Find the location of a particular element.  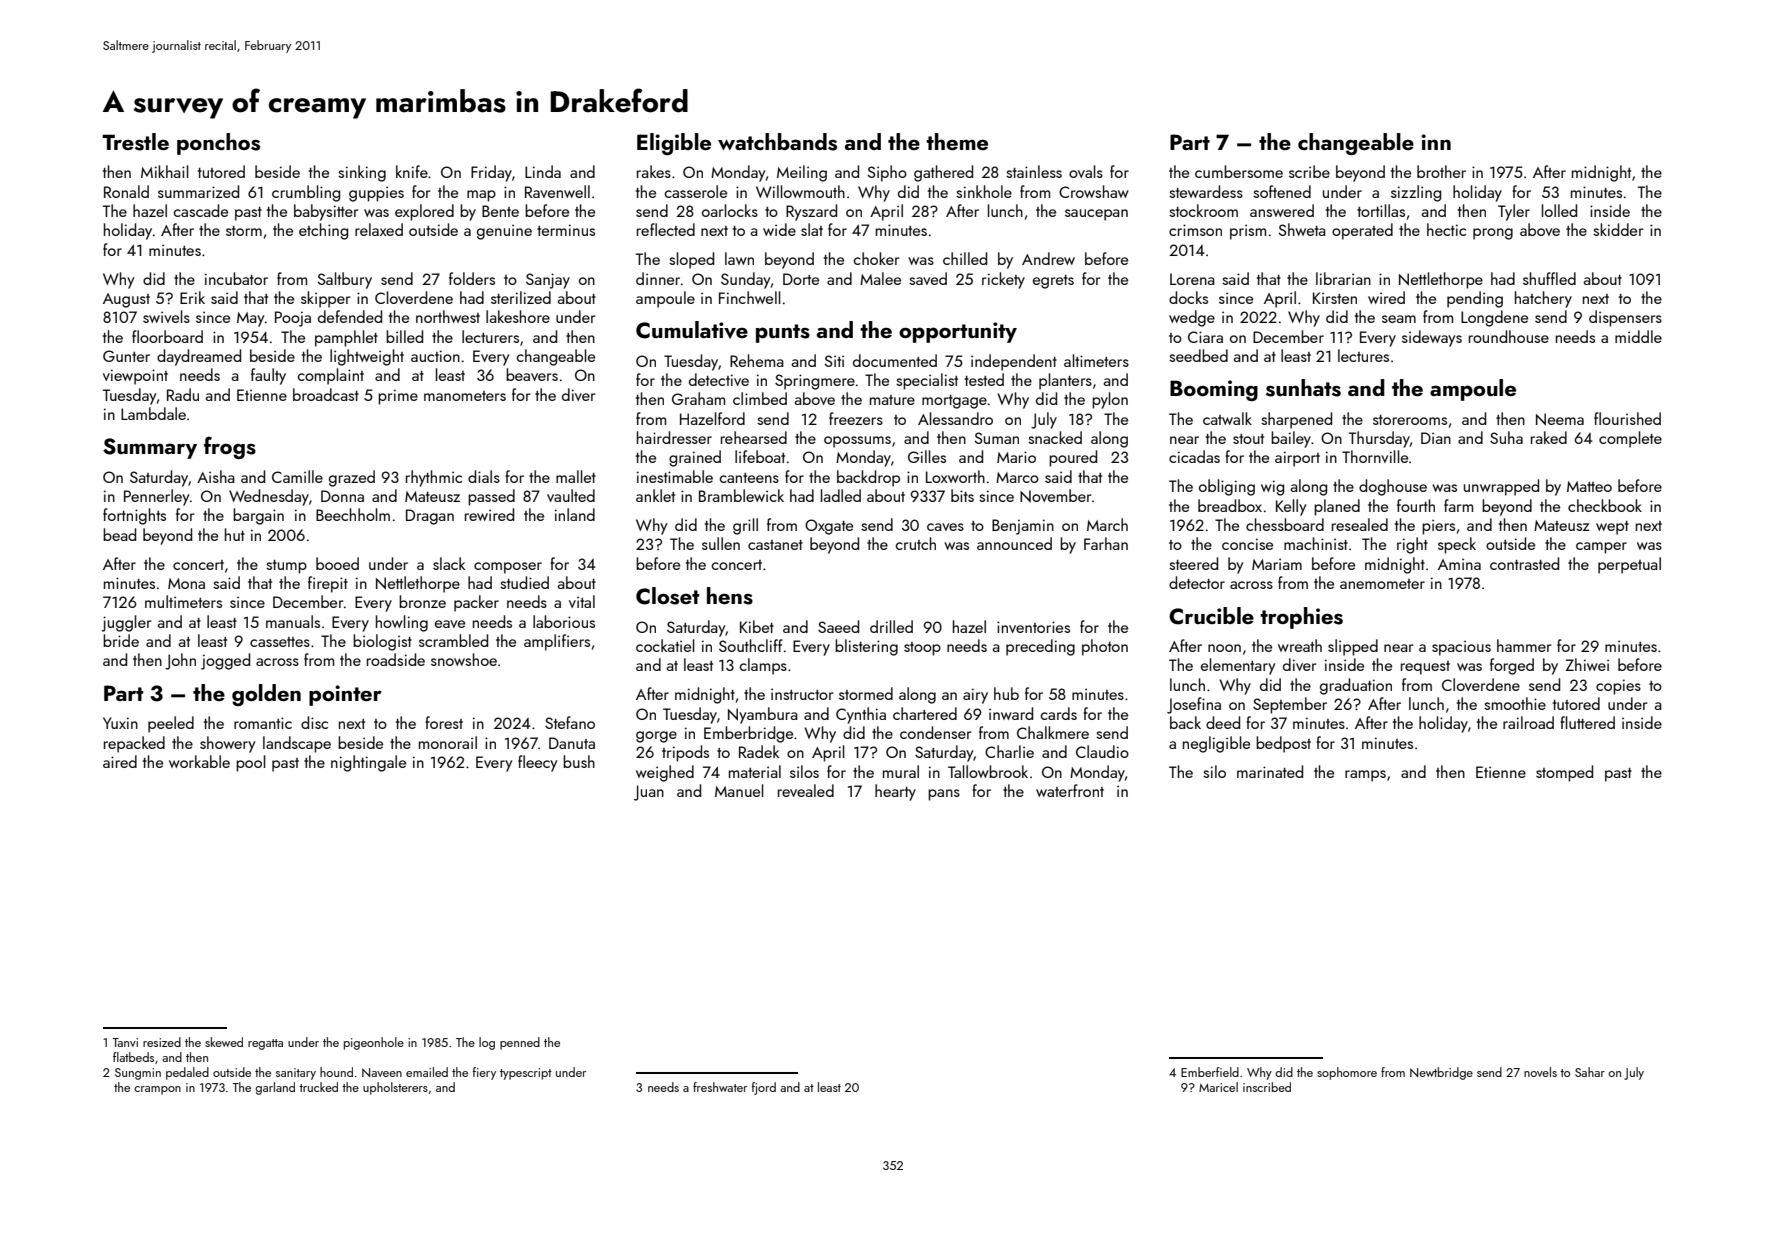

photon is located at coordinates (1105, 647).
